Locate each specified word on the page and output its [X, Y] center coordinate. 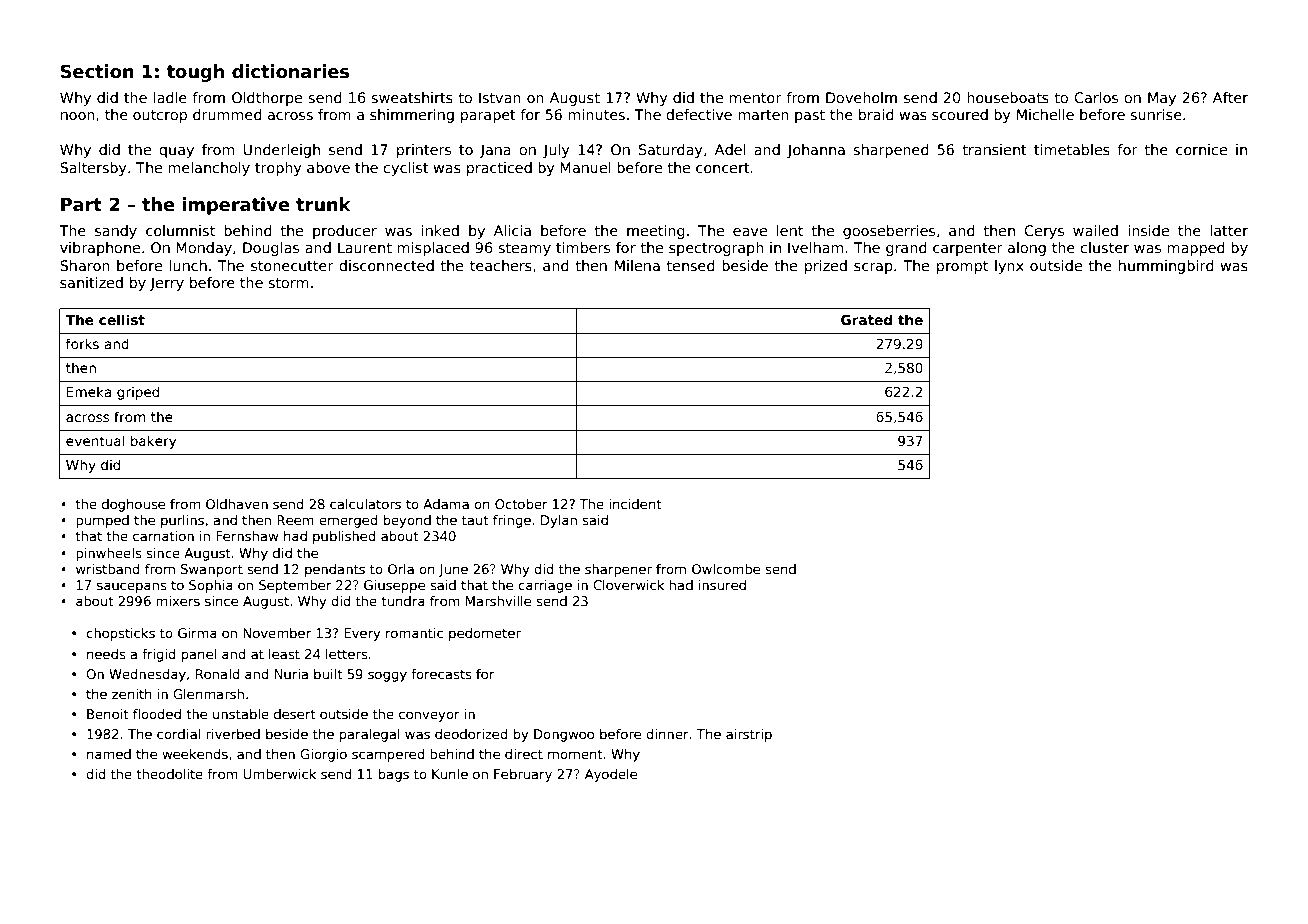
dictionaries [290, 71]
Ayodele [611, 775]
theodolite [169, 774]
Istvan [500, 97]
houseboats [1008, 97]
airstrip [749, 735]
